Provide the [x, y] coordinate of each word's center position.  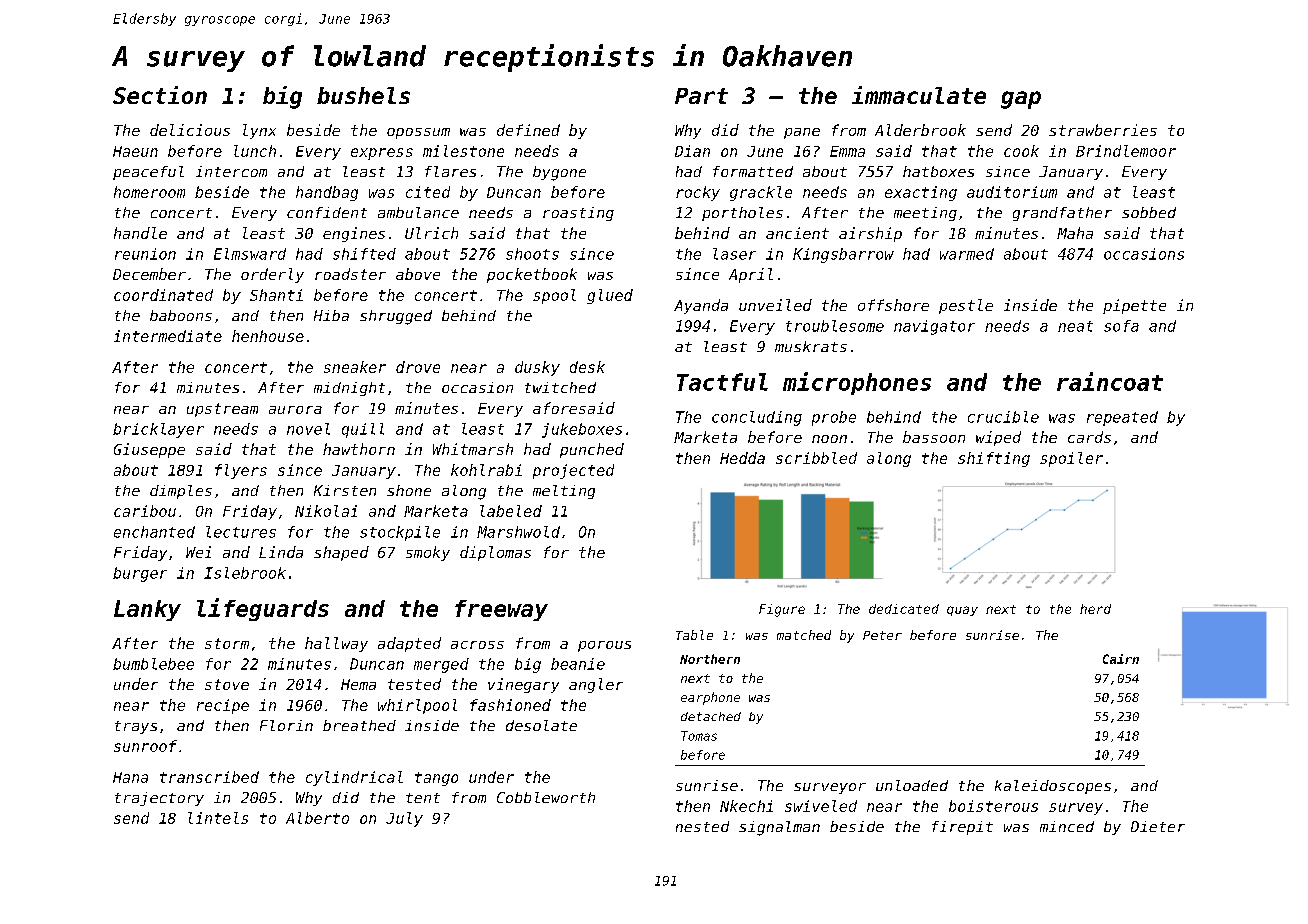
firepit [962, 828]
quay [962, 611]
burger [140, 574]
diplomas [495, 553]
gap [1021, 100]
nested [702, 826]
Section [160, 95]
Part [701, 96]
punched [592, 450]
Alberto [317, 818]
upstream [222, 410]
